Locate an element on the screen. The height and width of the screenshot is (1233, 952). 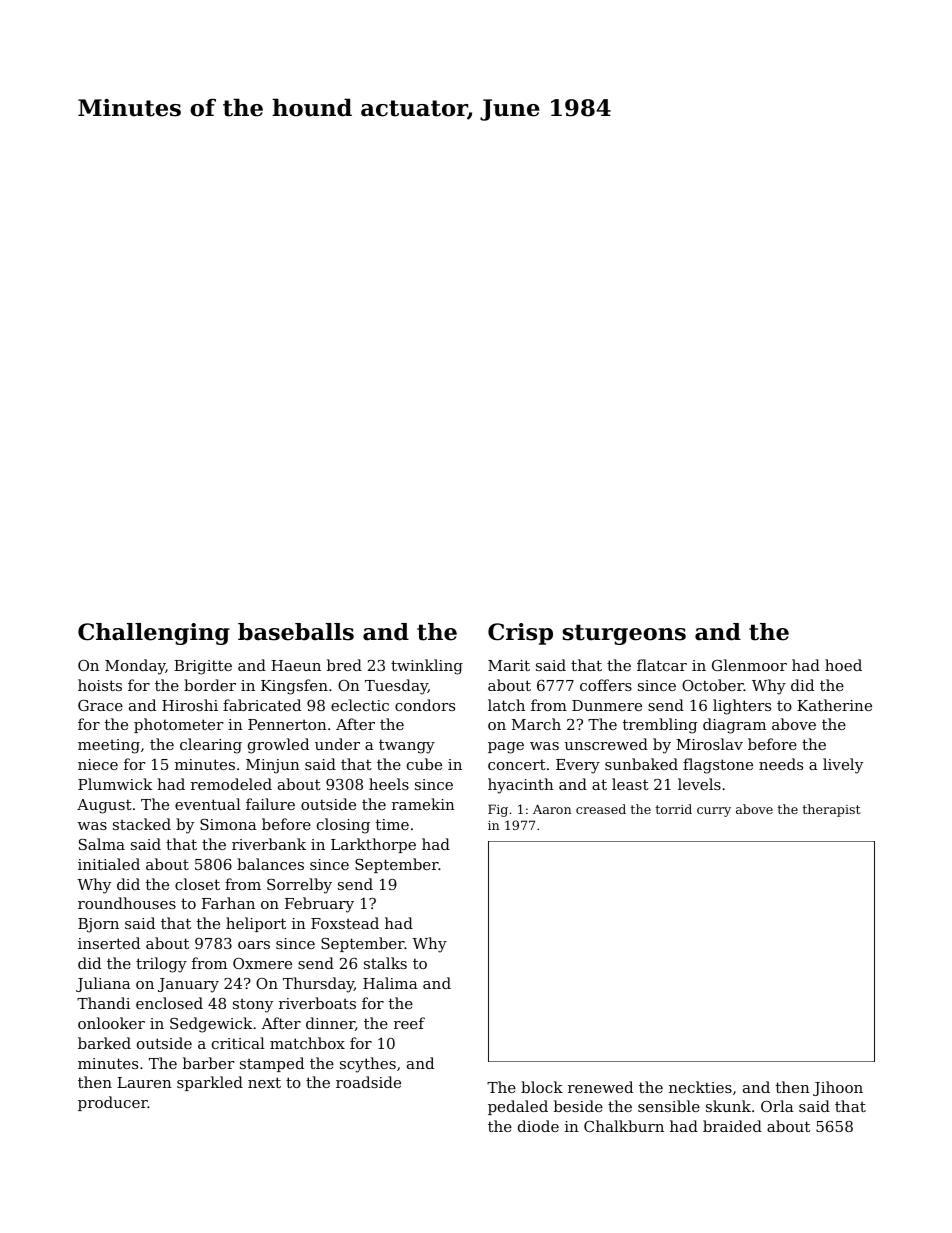
producer is located at coordinates (113, 1103).
